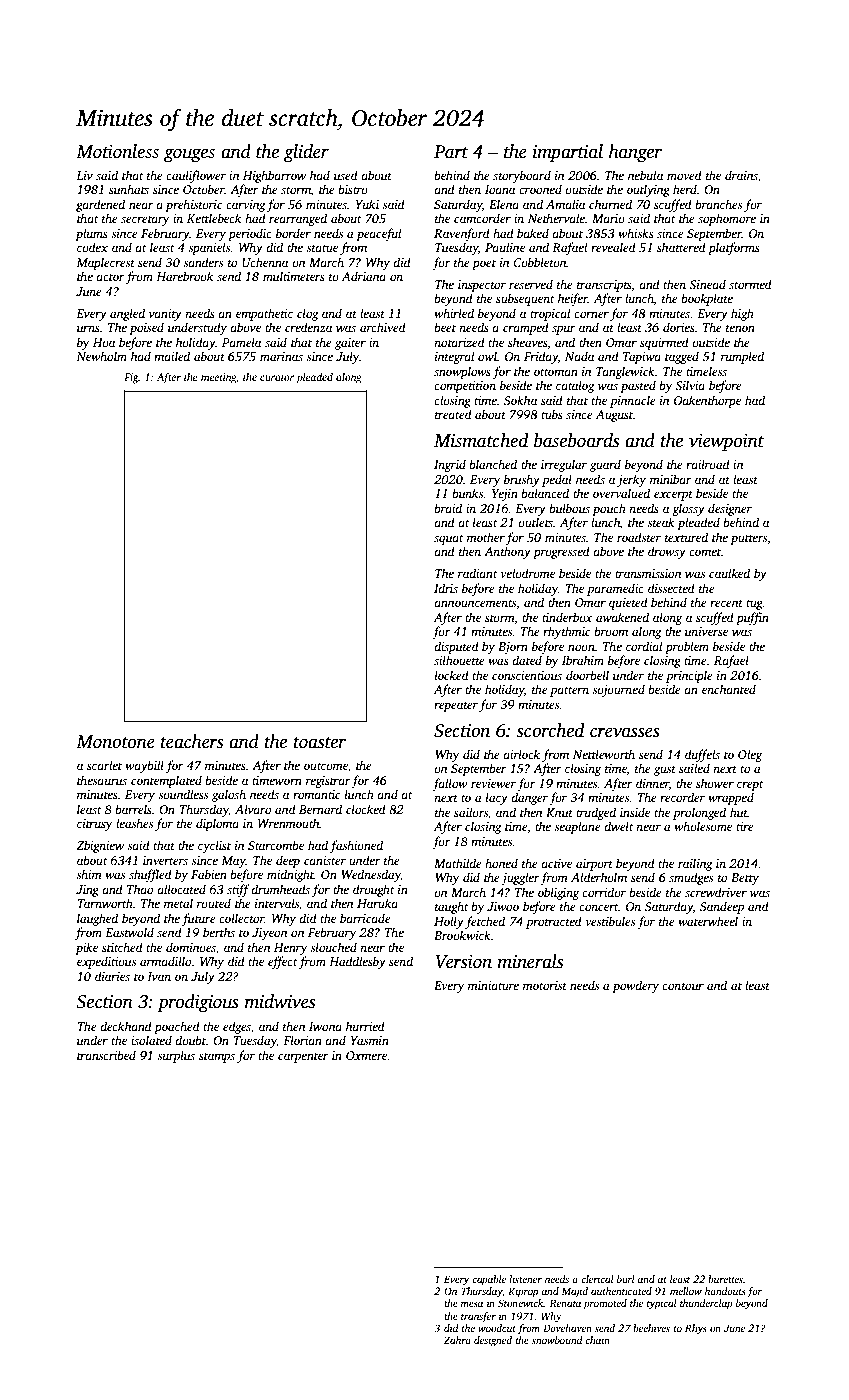 The height and width of the image is (1400, 849). What do you see at coordinates (217, 1057) in the image?
I see `stamps` at bounding box center [217, 1057].
